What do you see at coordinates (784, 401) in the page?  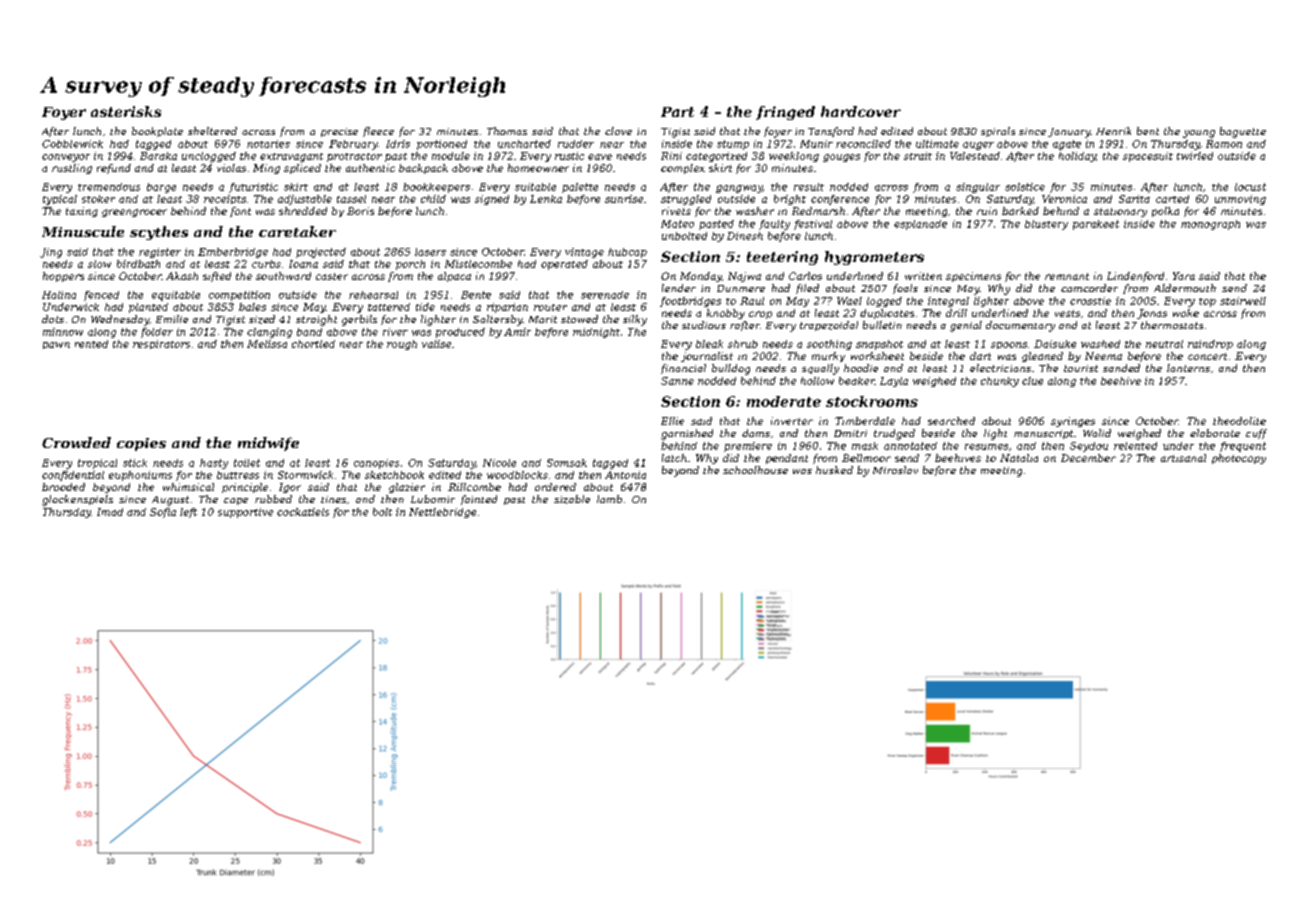 I see `moderate` at bounding box center [784, 401].
